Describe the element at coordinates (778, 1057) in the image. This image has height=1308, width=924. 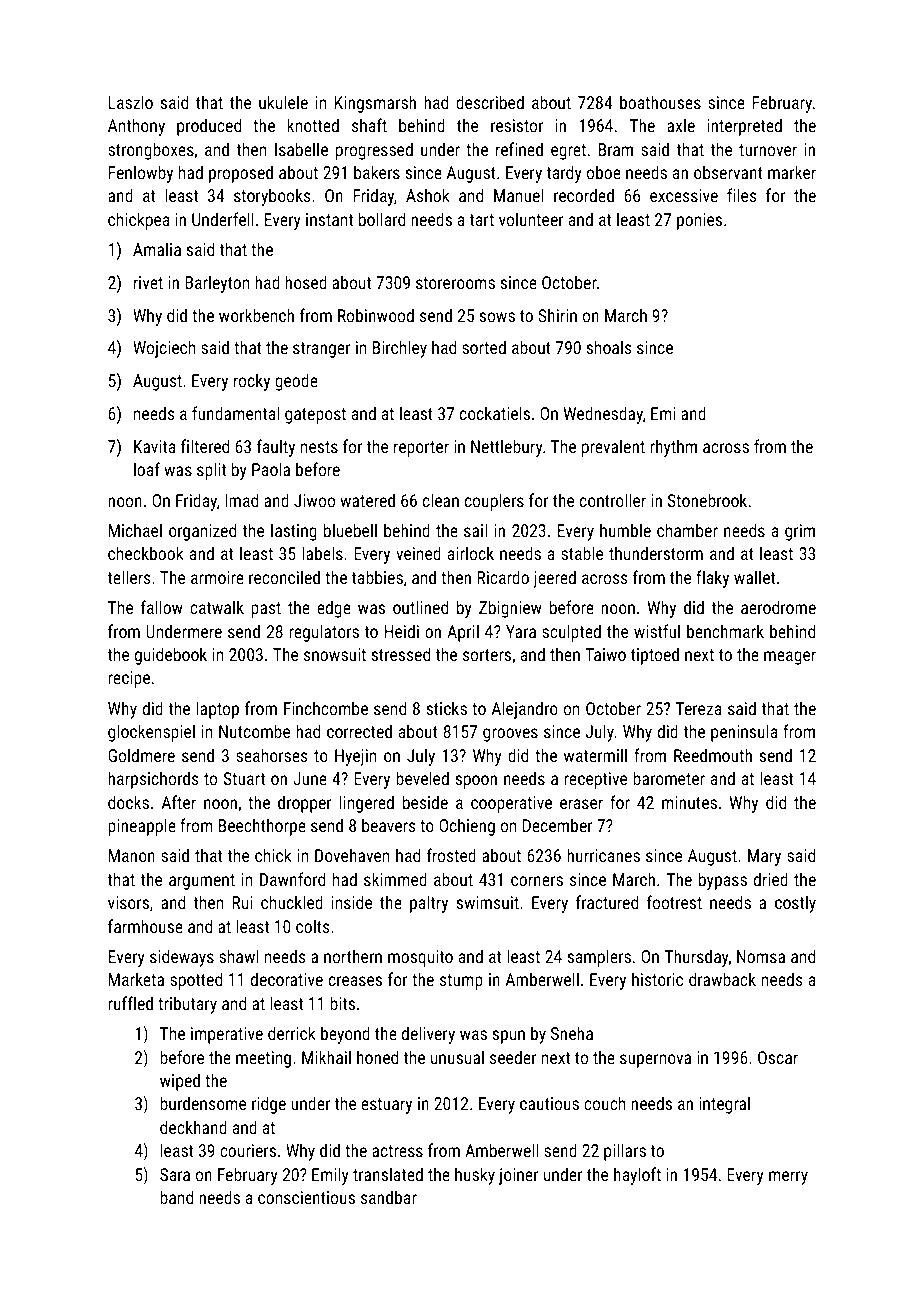
I see `Oscar` at that location.
